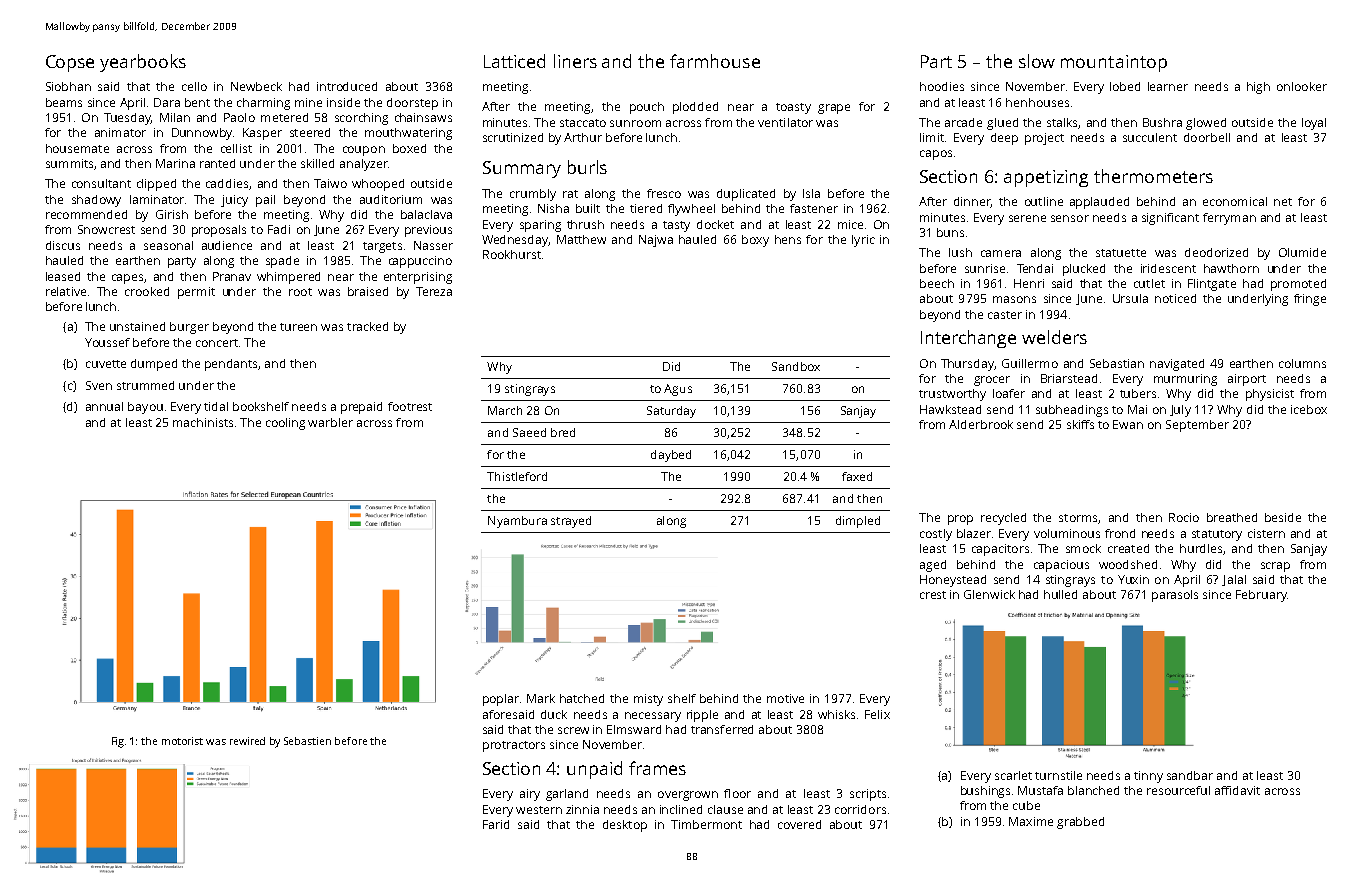  I want to click on Latticed, so click(514, 61).
